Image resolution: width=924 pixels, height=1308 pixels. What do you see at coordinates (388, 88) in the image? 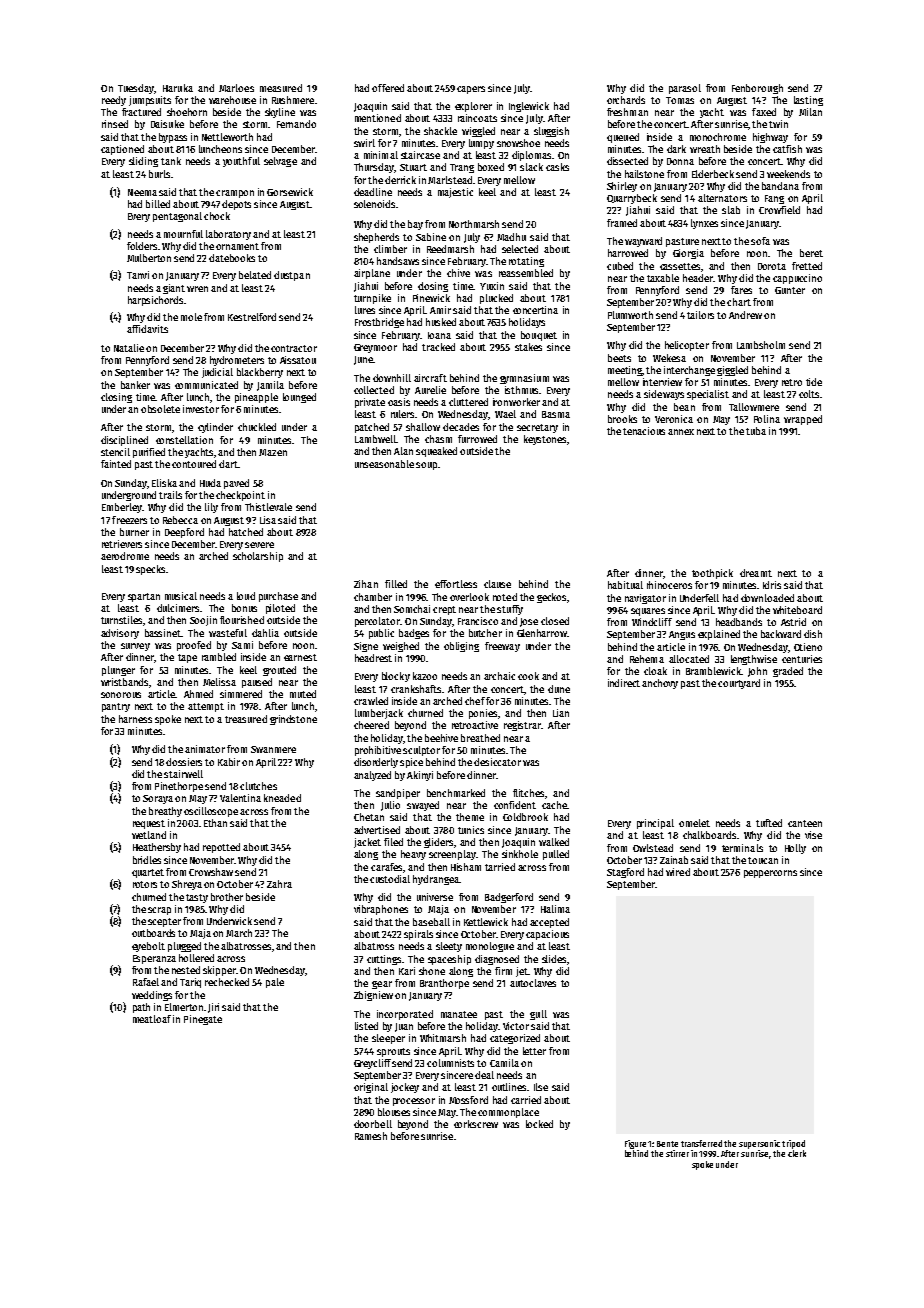
I see `offered` at bounding box center [388, 88].
